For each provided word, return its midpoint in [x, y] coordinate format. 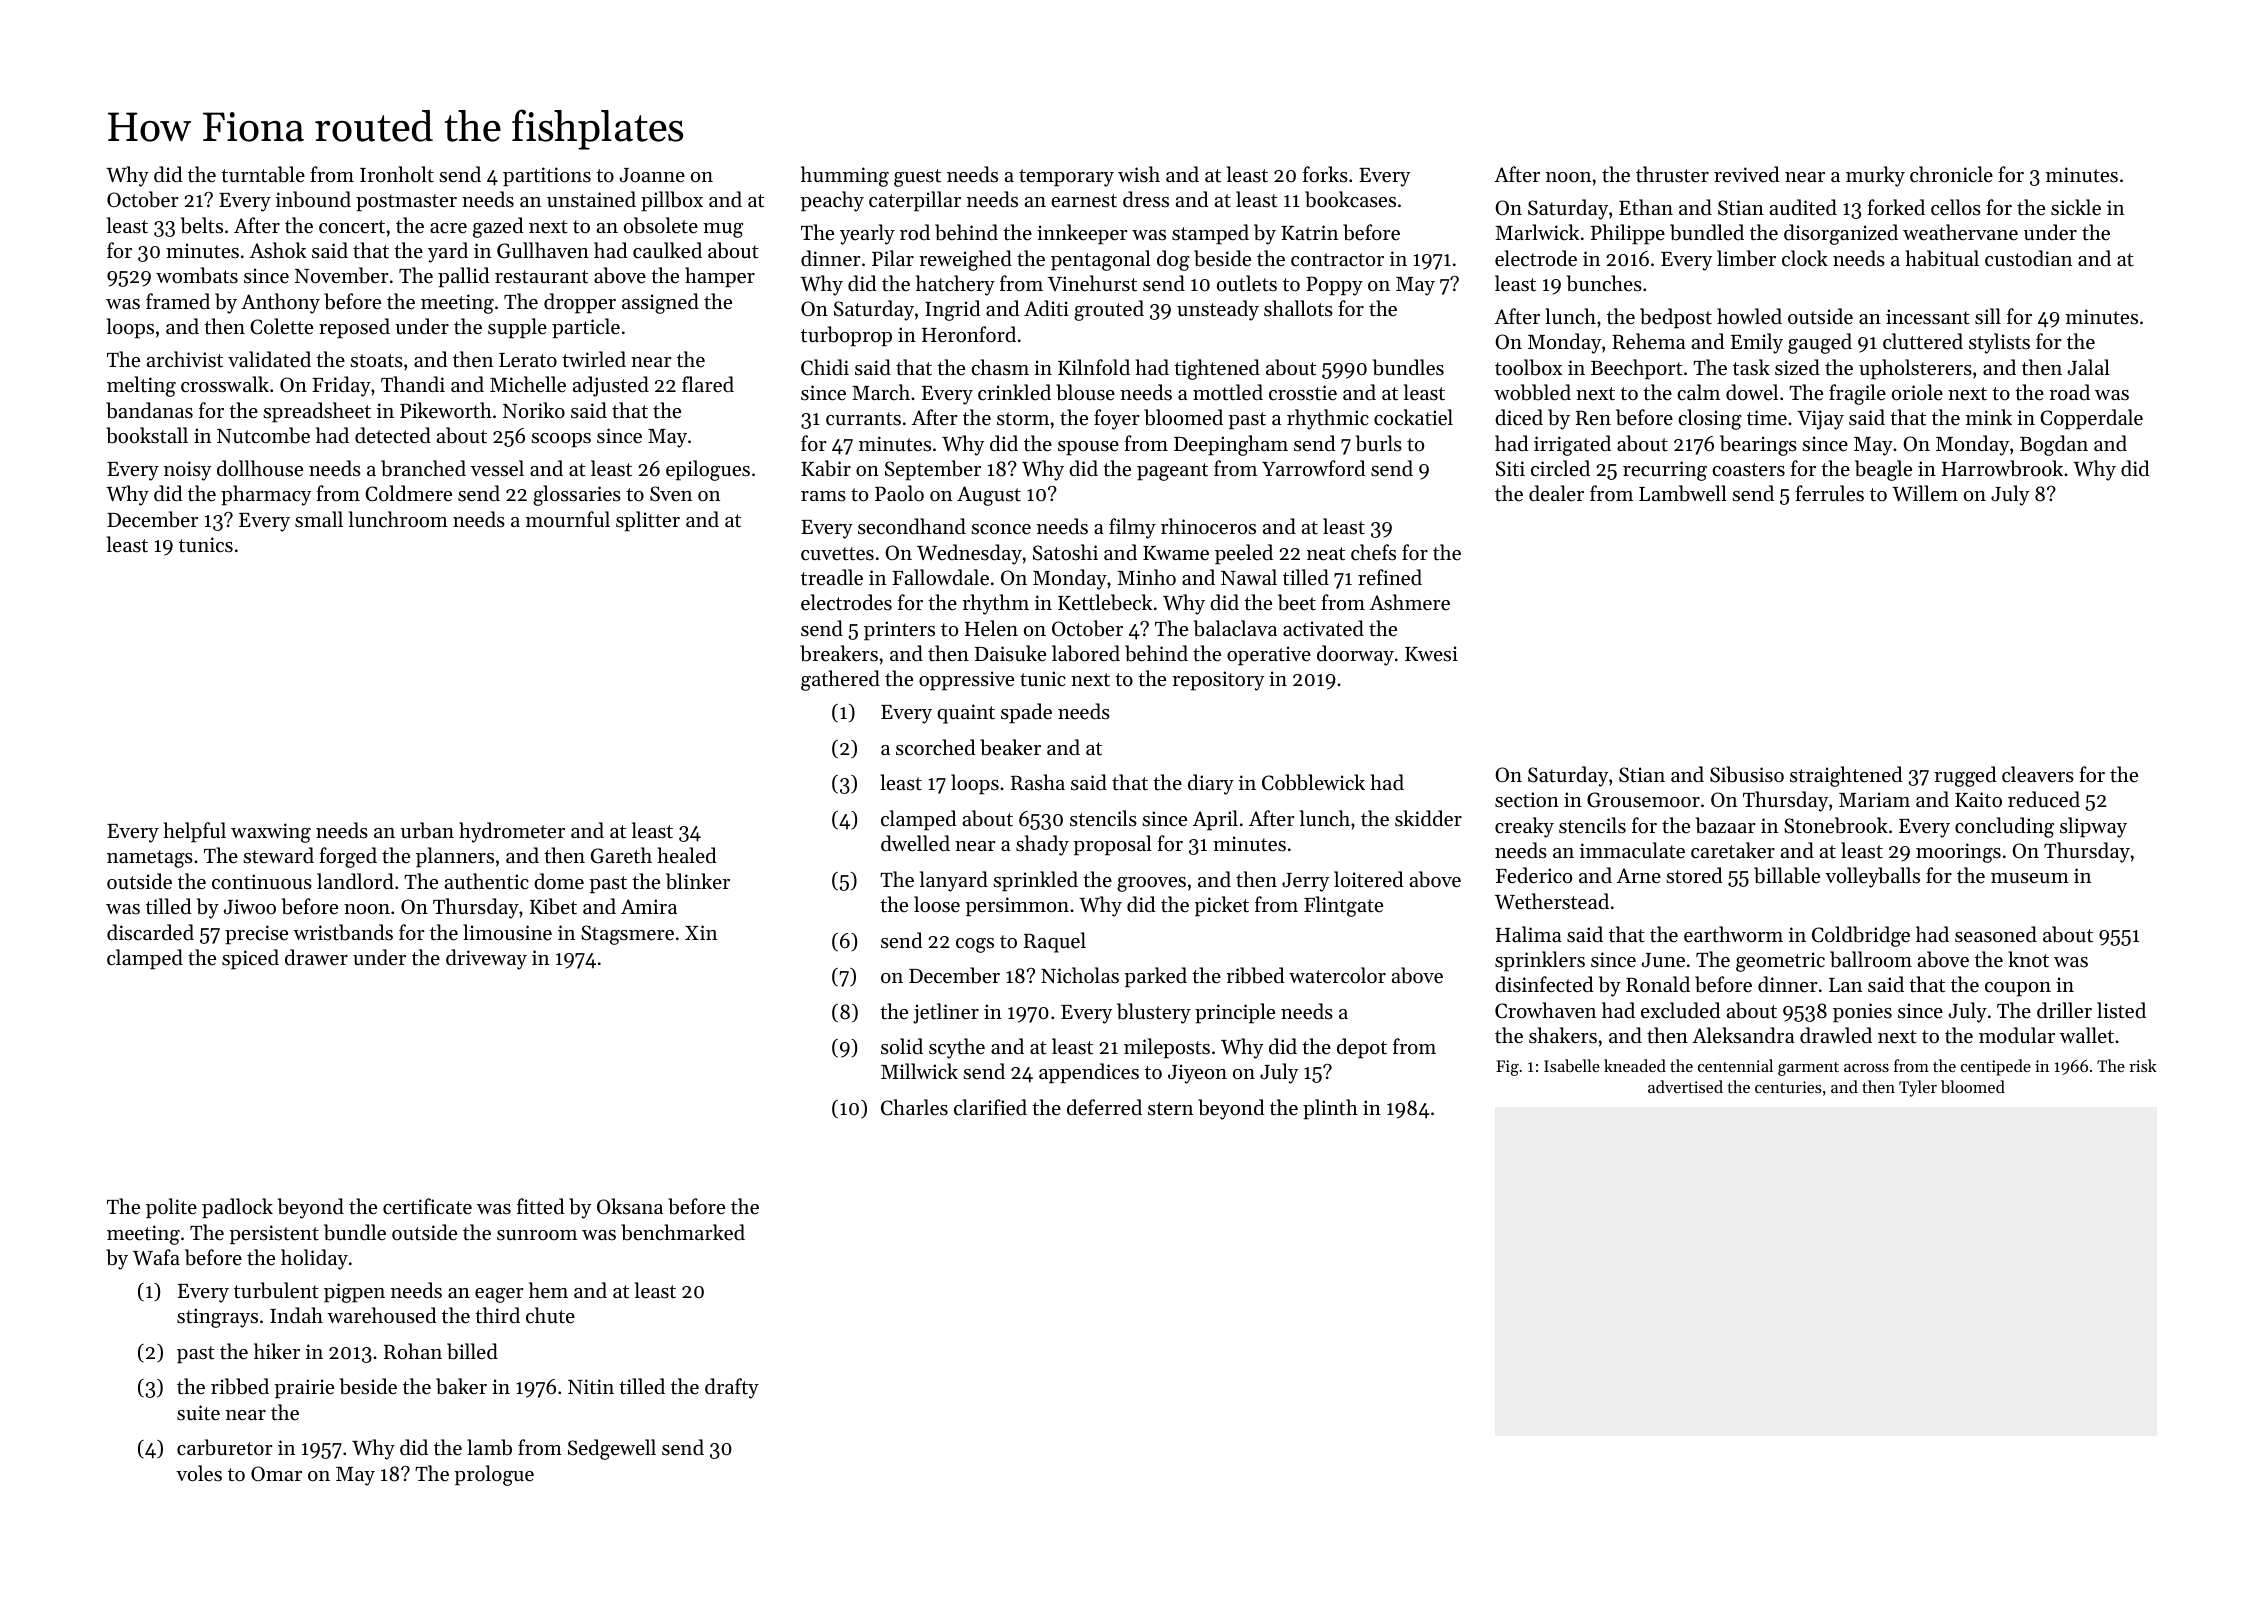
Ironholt [397, 174]
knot [2028, 959]
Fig [1507, 1068]
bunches [1604, 283]
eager [499, 1295]
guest [917, 178]
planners [455, 857]
